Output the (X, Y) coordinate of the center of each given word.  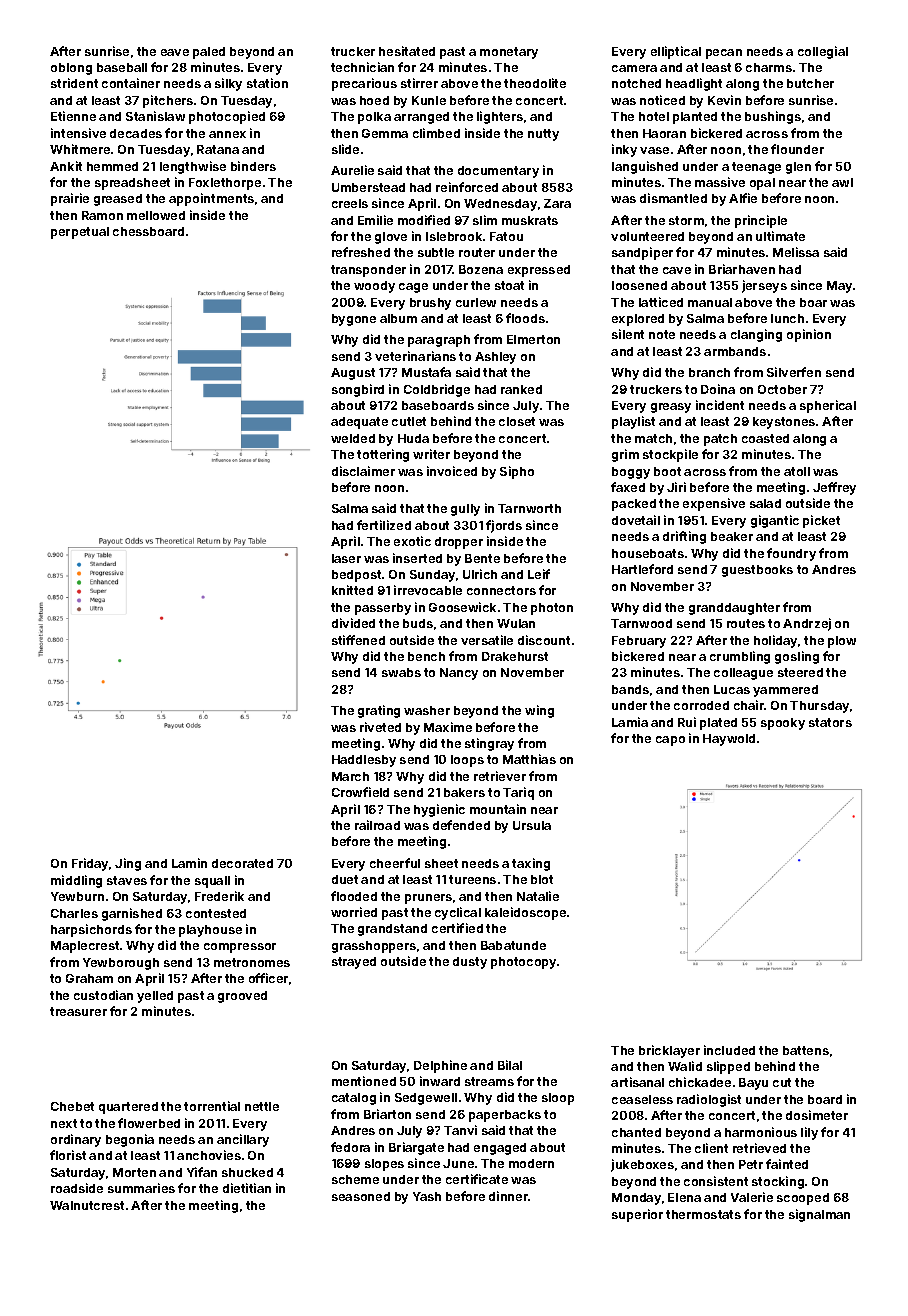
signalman (819, 1215)
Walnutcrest (87, 1205)
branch (709, 372)
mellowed (156, 215)
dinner (508, 1196)
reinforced (467, 187)
